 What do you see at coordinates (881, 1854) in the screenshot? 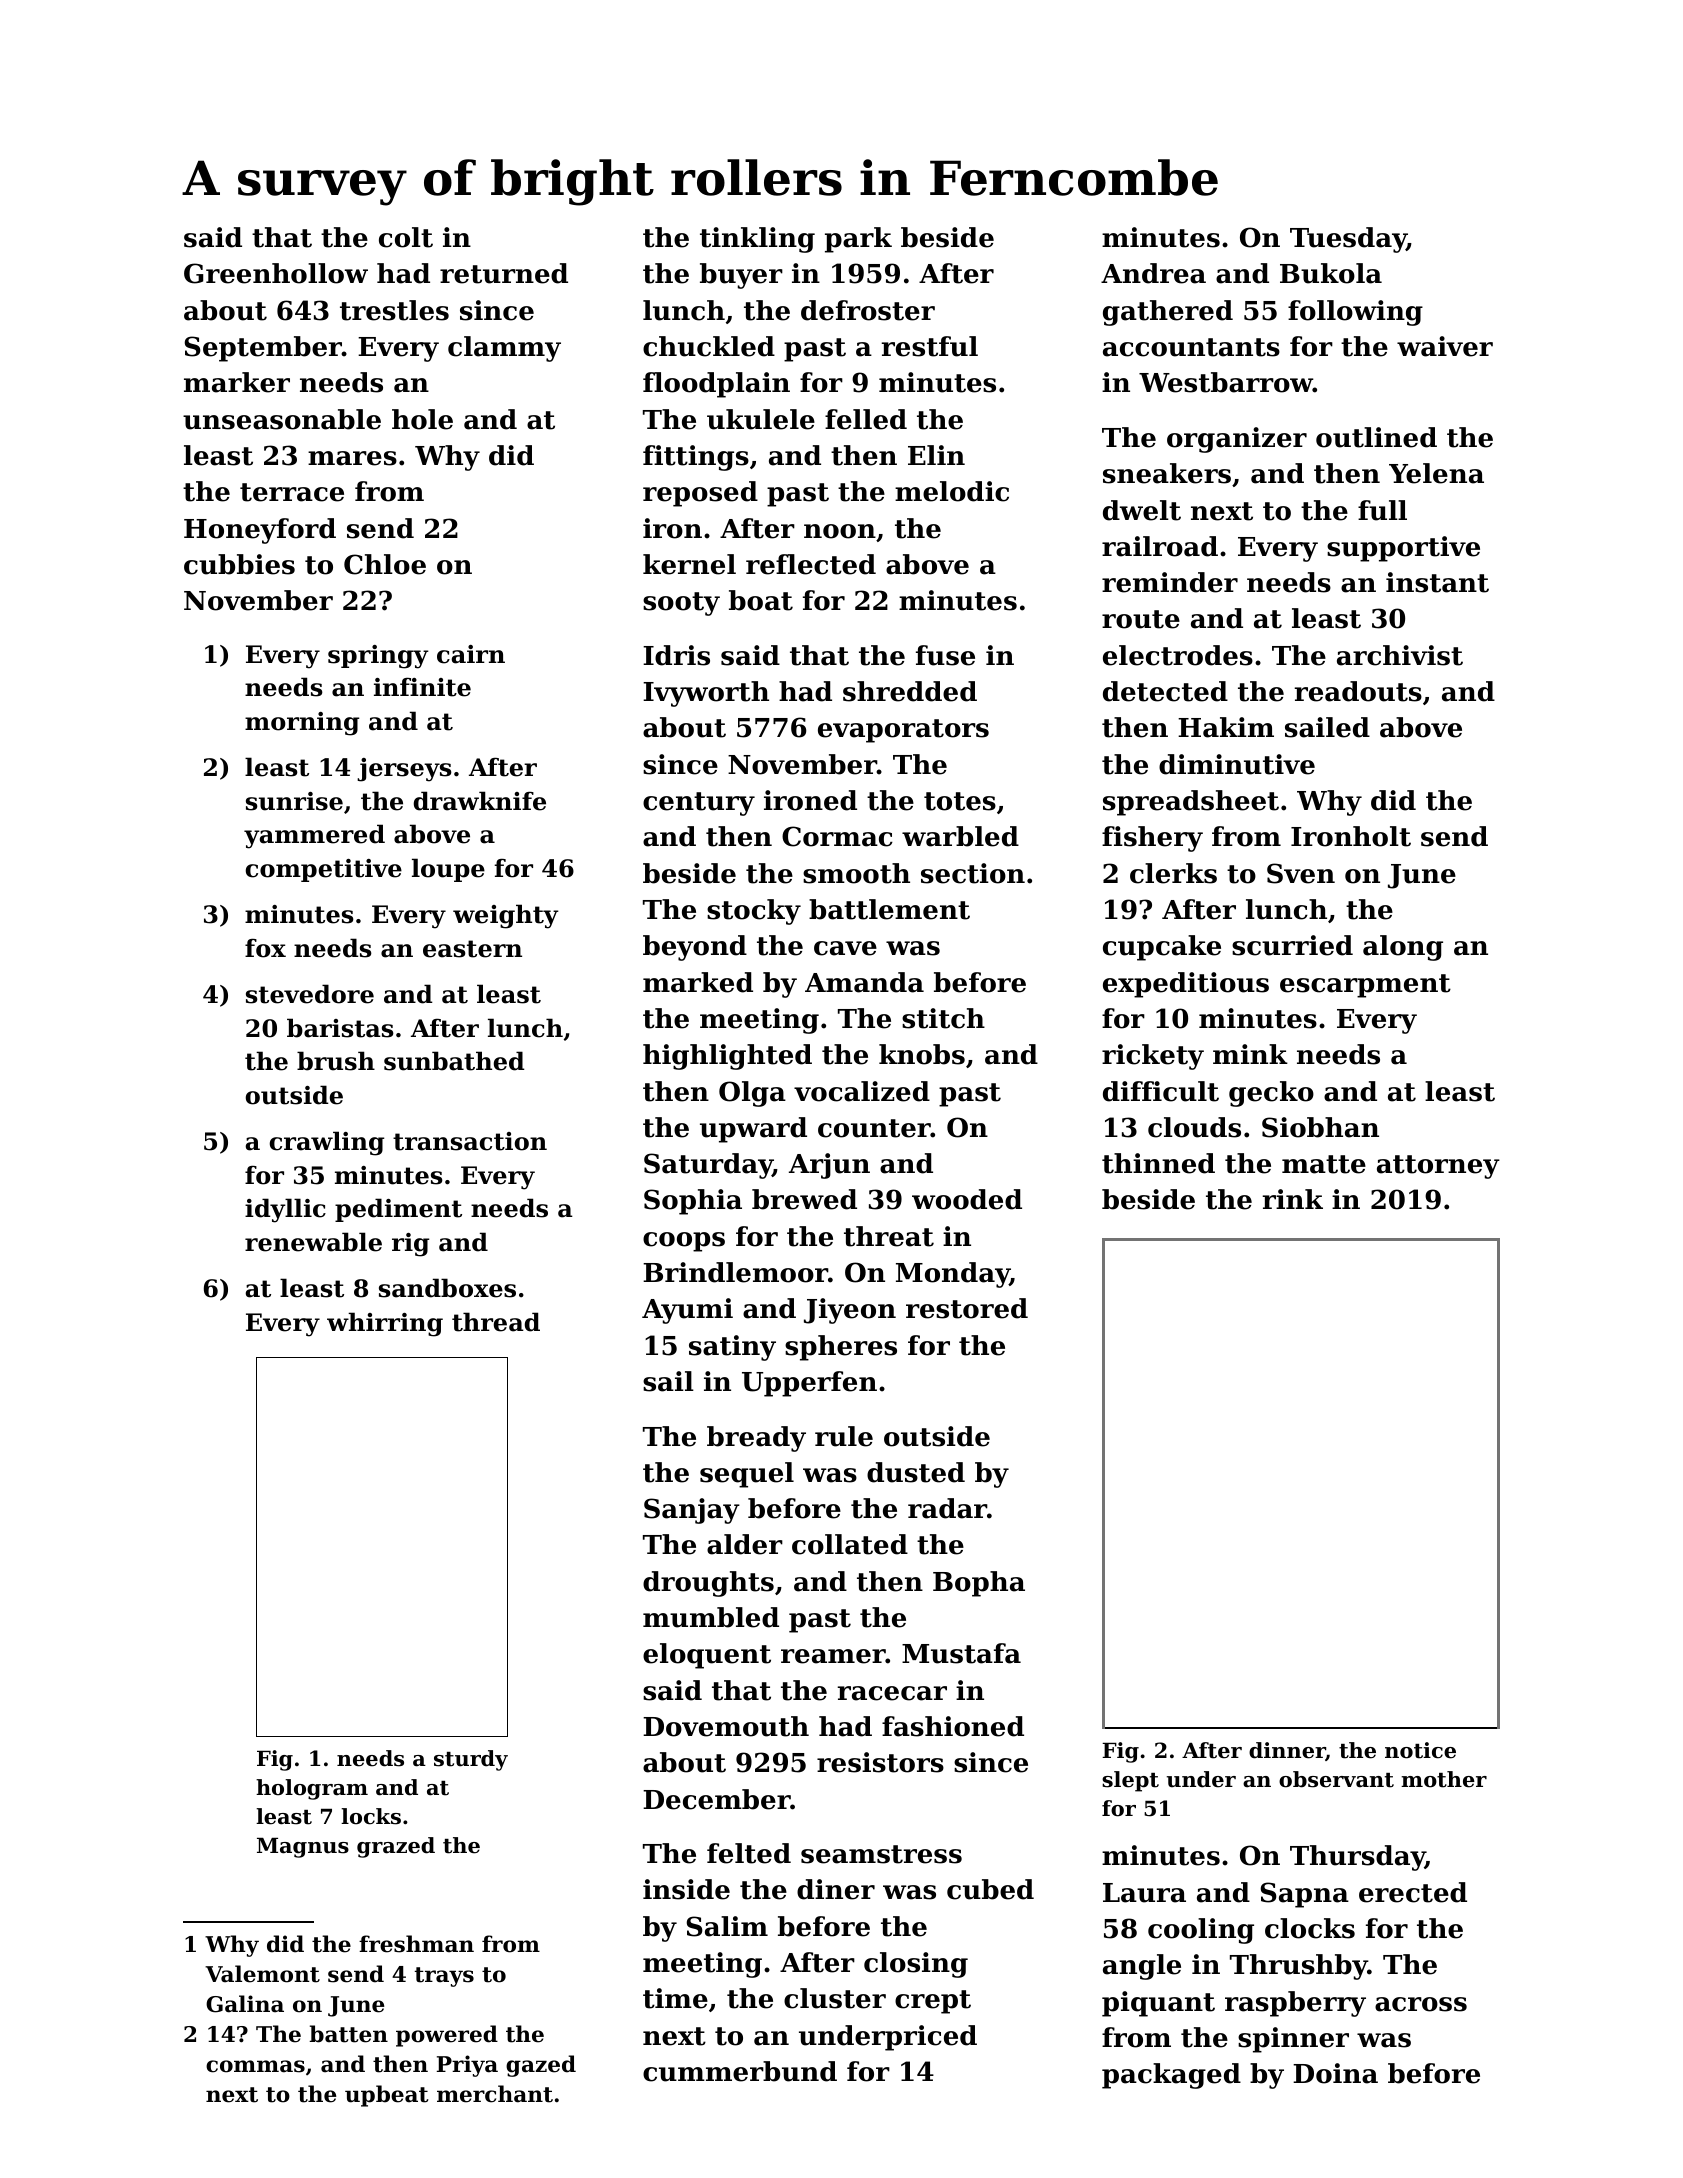
I see `seamstress` at bounding box center [881, 1854].
